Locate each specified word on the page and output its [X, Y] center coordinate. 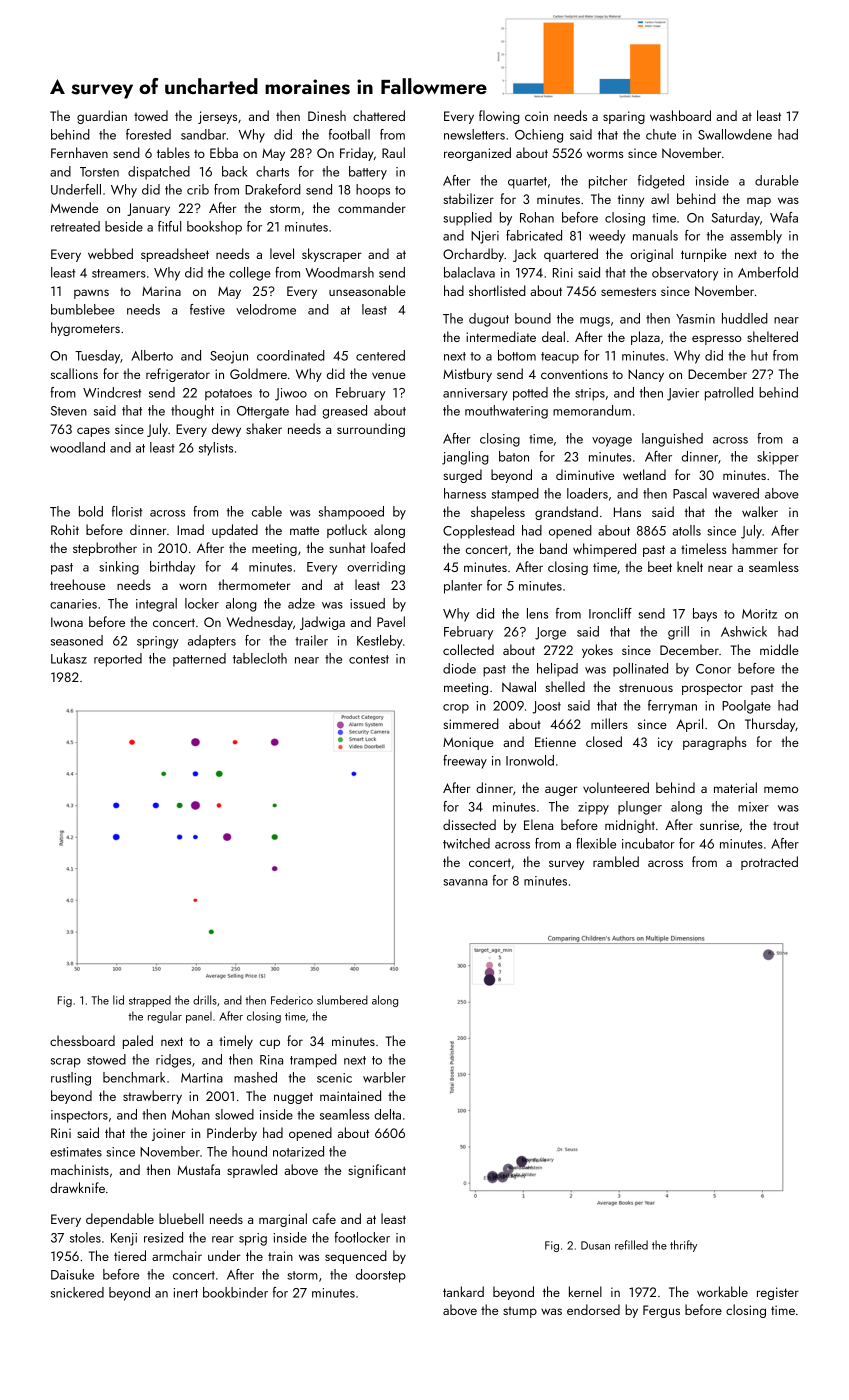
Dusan [595, 1245]
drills [205, 1000]
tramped [313, 1061]
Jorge [550, 633]
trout [786, 825]
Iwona [67, 622]
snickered [77, 1292]
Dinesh [327, 115]
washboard [680, 115]
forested [148, 134]
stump [520, 1312]
